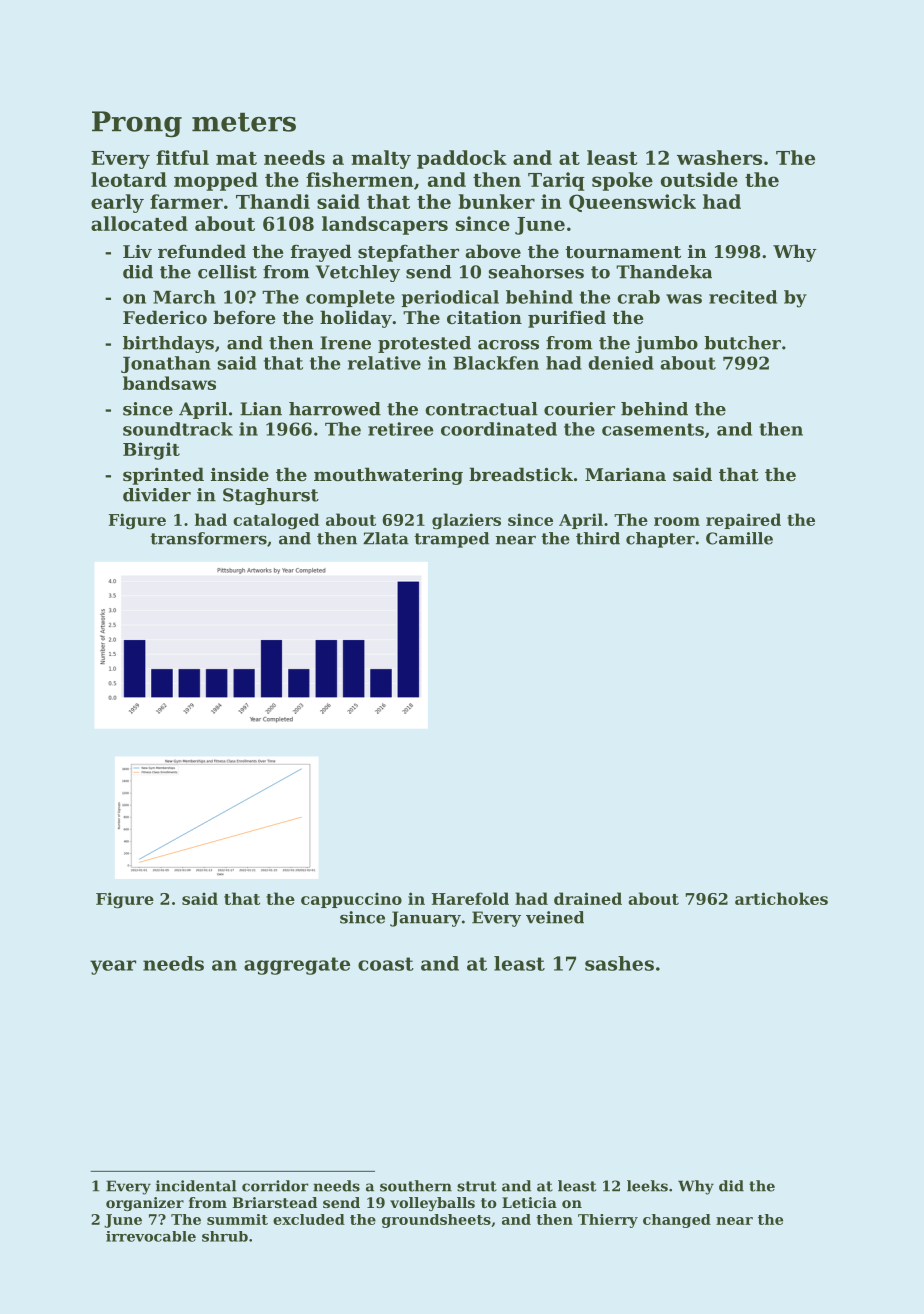  What do you see at coordinates (436, 1221) in the document?
I see `groundsheets` at bounding box center [436, 1221].
